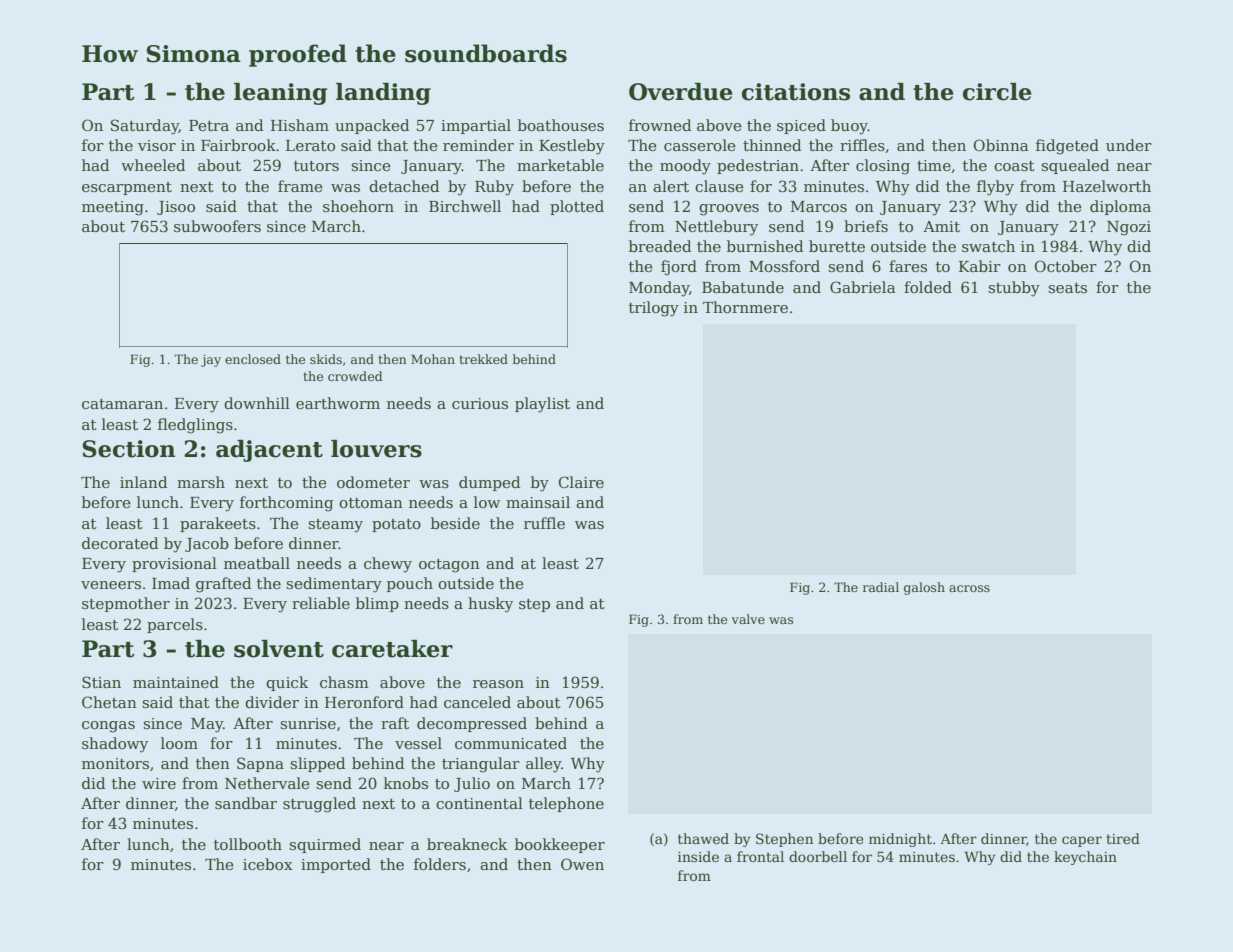 The width and height of the screenshot is (1233, 952). I want to click on circle, so click(997, 92).
